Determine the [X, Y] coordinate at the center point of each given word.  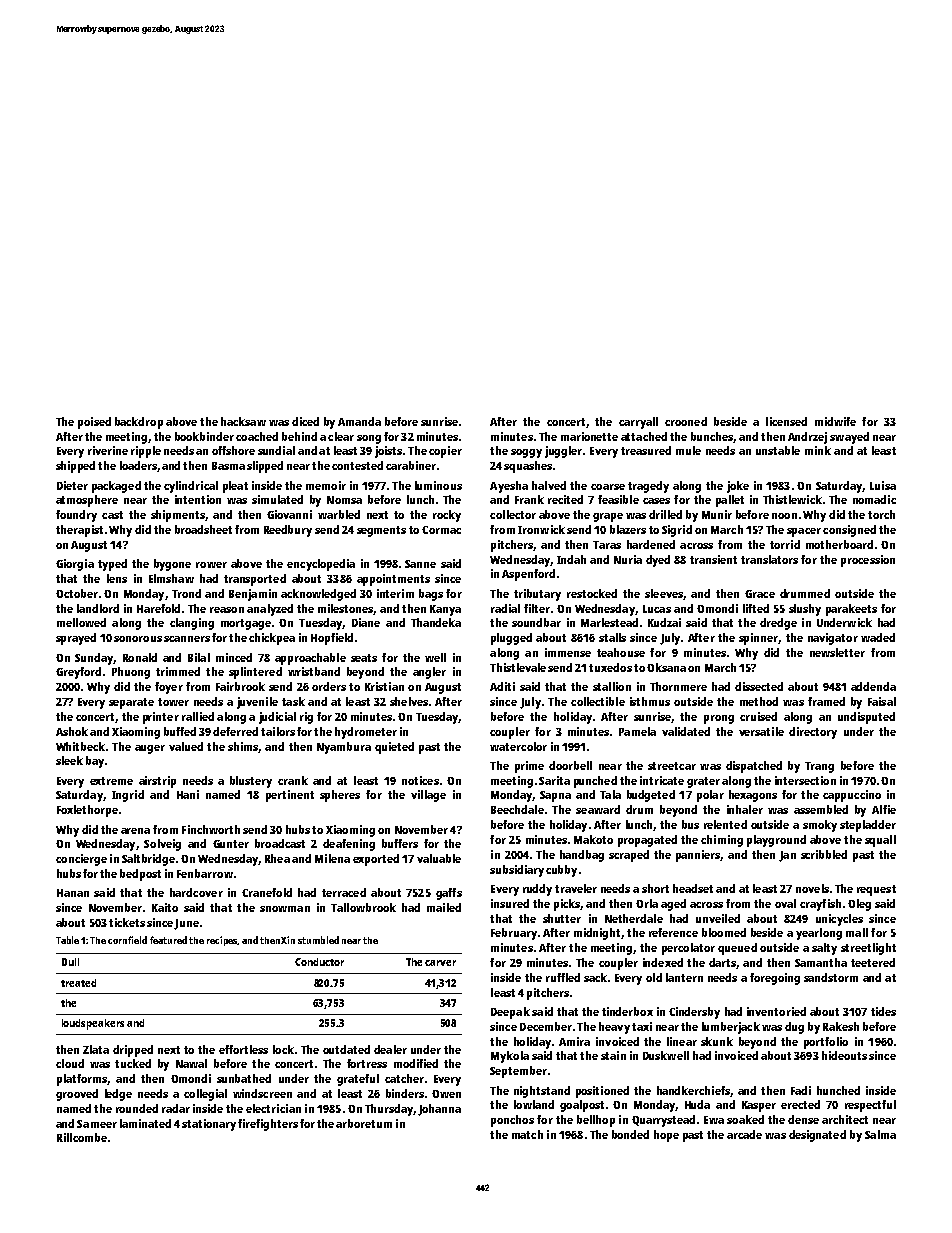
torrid [785, 544]
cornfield [127, 940]
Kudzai [664, 622]
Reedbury [288, 531]
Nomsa [344, 500]
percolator [688, 949]
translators [769, 559]
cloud [70, 1063]
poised [94, 423]
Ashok [72, 731]
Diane [366, 622]
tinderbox [627, 1011]
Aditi [502, 686]
